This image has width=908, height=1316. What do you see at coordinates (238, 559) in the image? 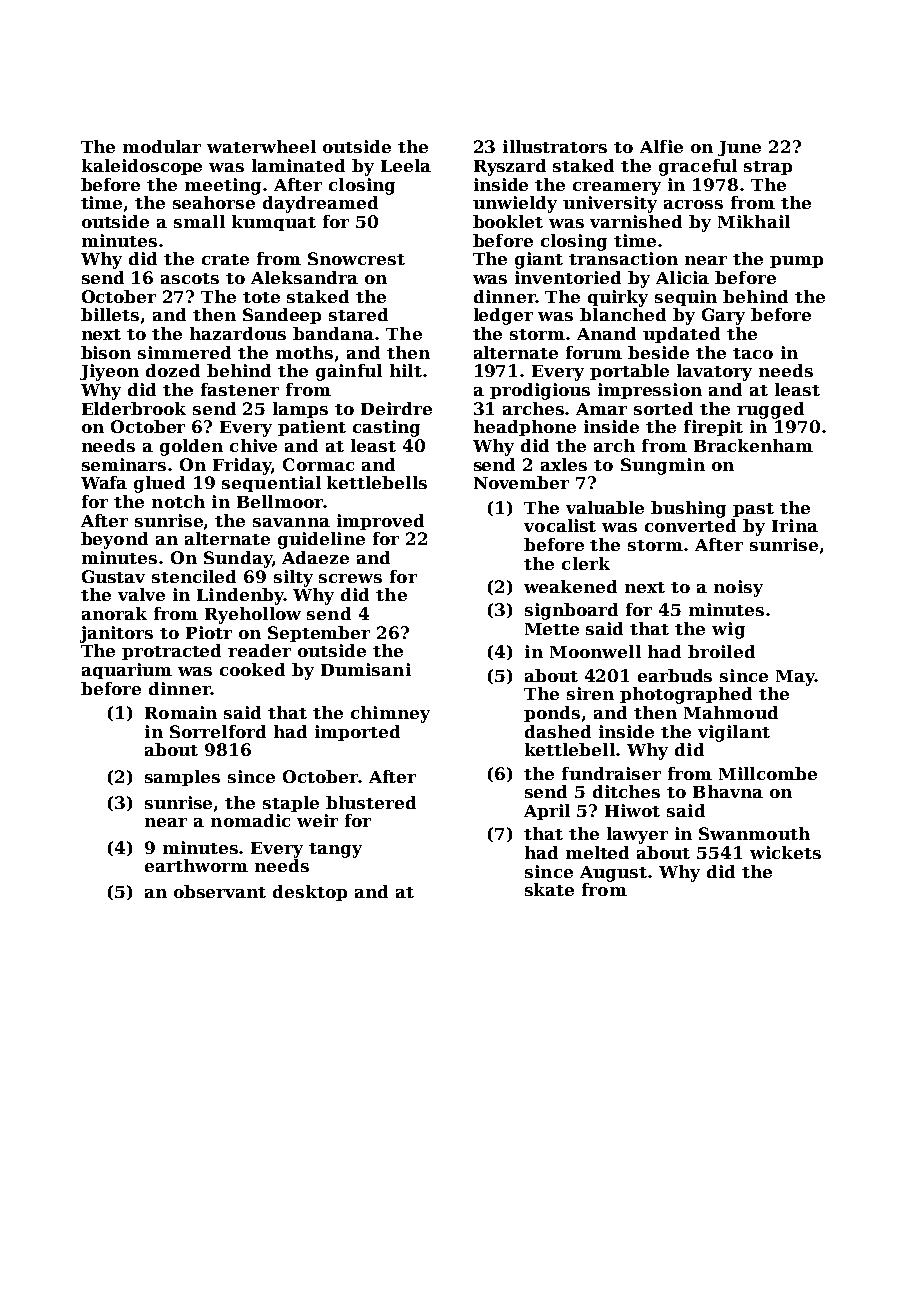
I see `Sunday` at bounding box center [238, 559].
